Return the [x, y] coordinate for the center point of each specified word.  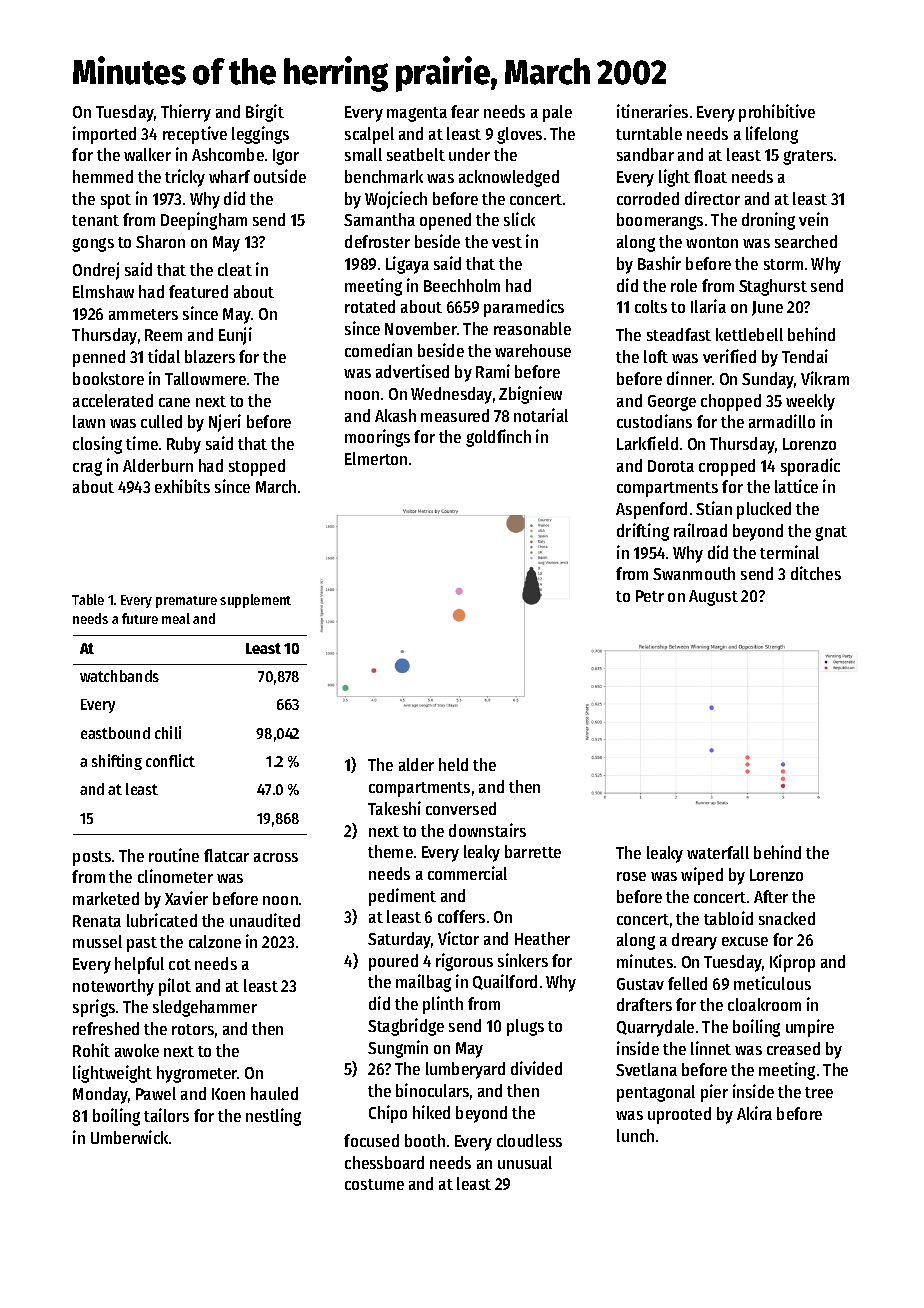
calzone [215, 941]
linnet [711, 1048]
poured [393, 962]
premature [186, 602]
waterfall [718, 852]
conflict [170, 760]
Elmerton [376, 458]
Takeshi [394, 808]
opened [445, 221]
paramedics [524, 308]
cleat [235, 269]
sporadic [810, 467]
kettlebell [749, 334]
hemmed [103, 176]
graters [808, 157]
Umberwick [129, 1137]
